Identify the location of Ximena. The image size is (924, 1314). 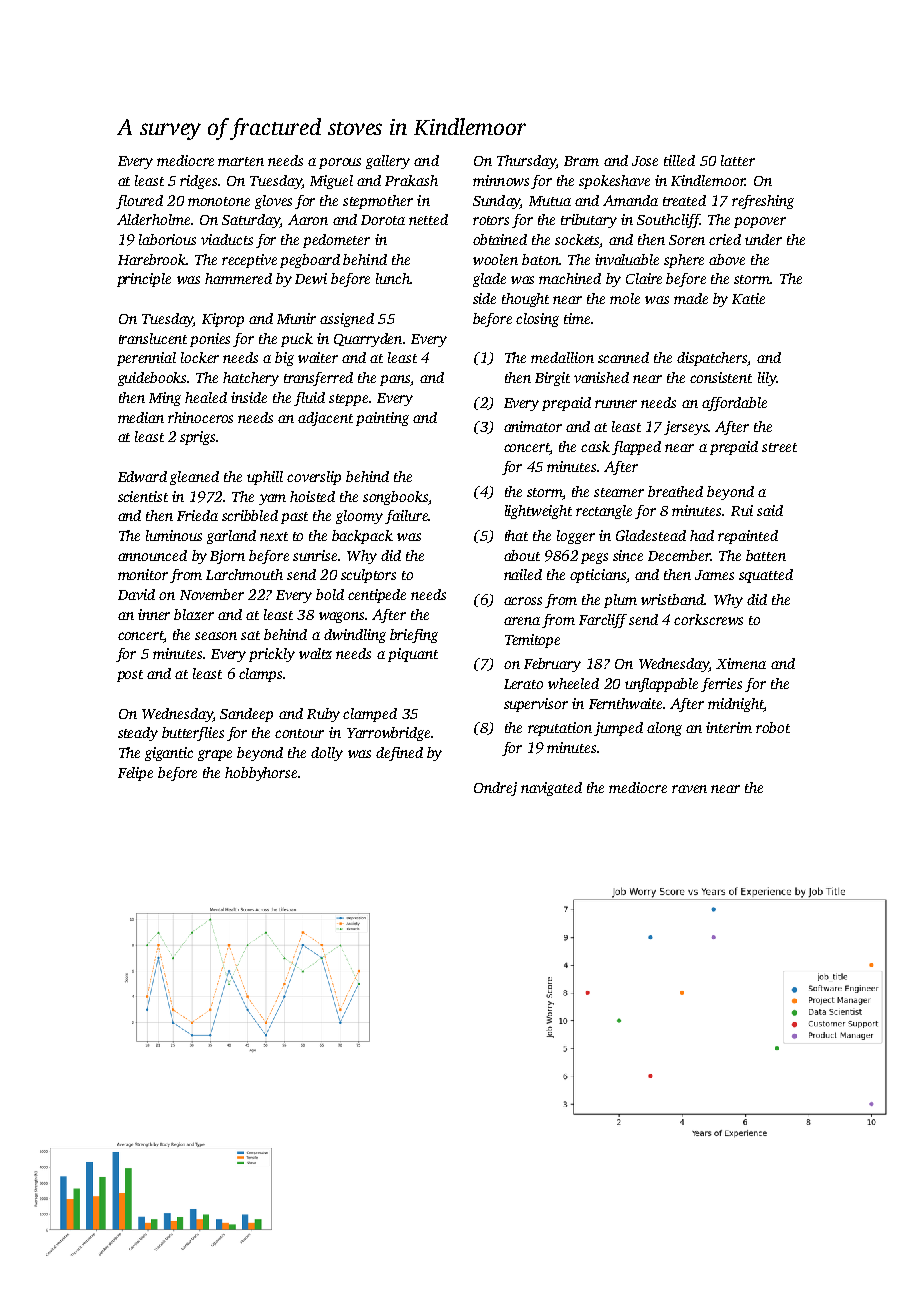
(741, 663).
